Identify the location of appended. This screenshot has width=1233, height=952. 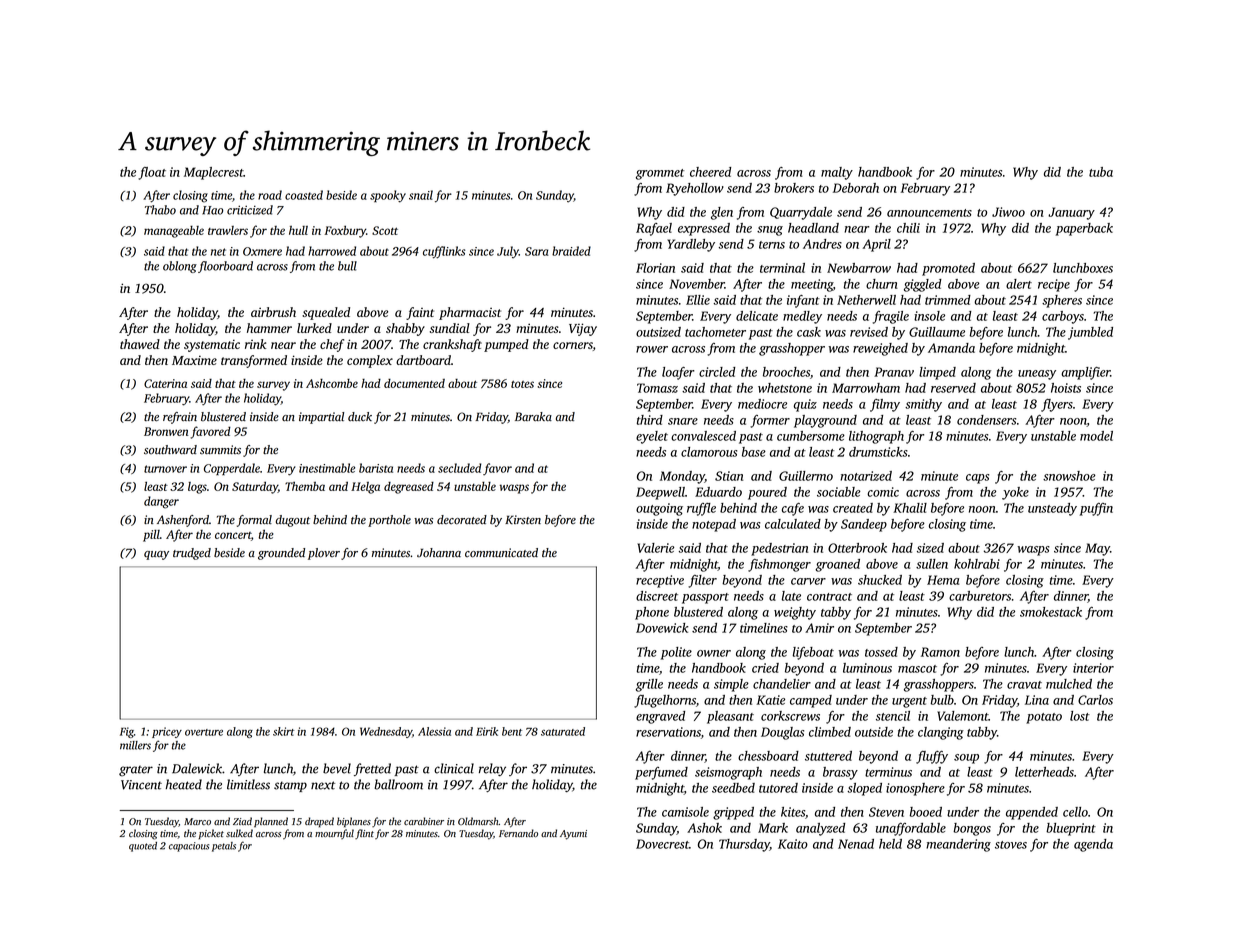
(1032, 813).
